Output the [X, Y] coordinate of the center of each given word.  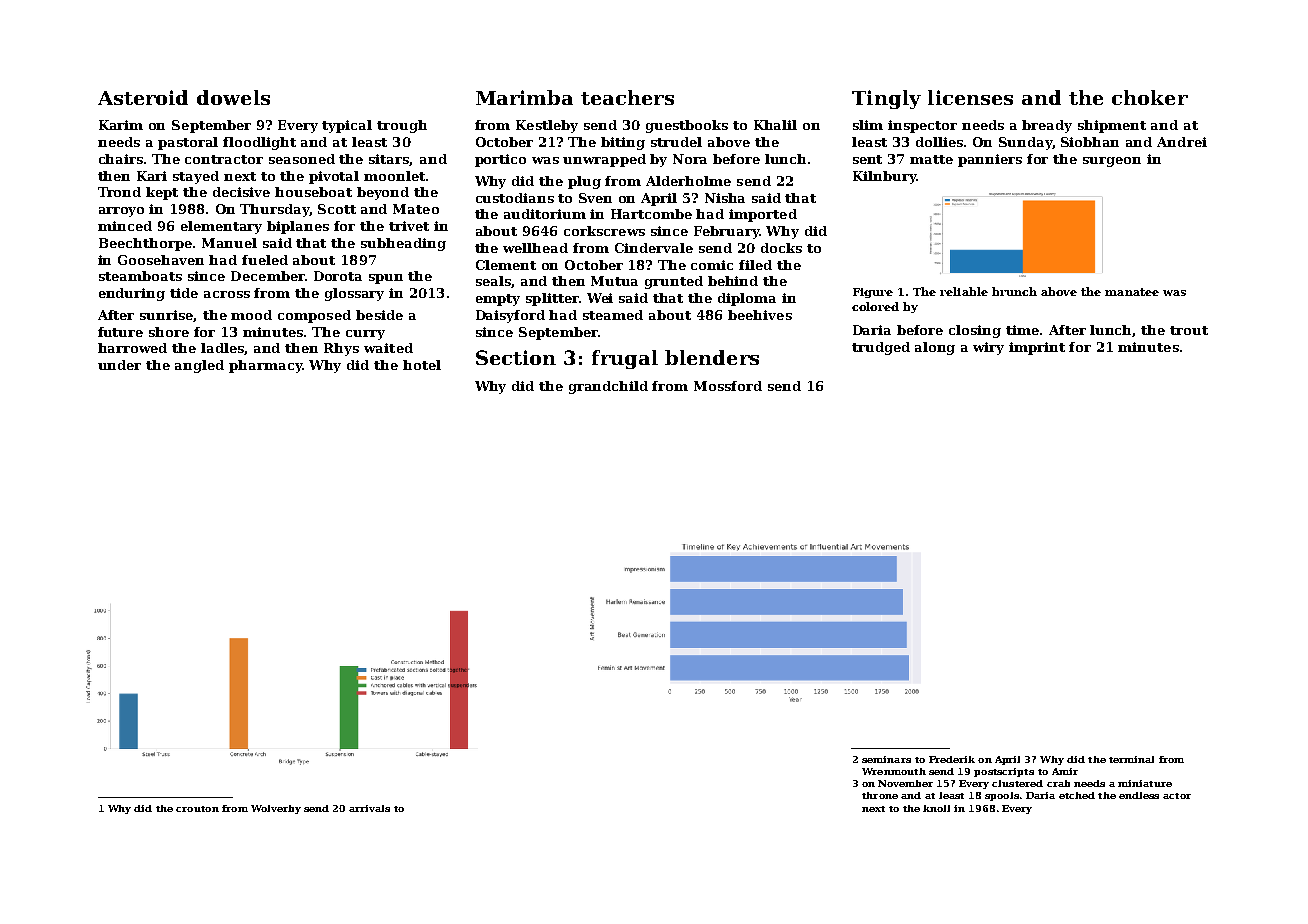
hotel [422, 365]
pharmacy [265, 366]
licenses [970, 97]
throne [880, 795]
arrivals [369, 808]
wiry [988, 348]
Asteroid [143, 97]
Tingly [886, 99]
